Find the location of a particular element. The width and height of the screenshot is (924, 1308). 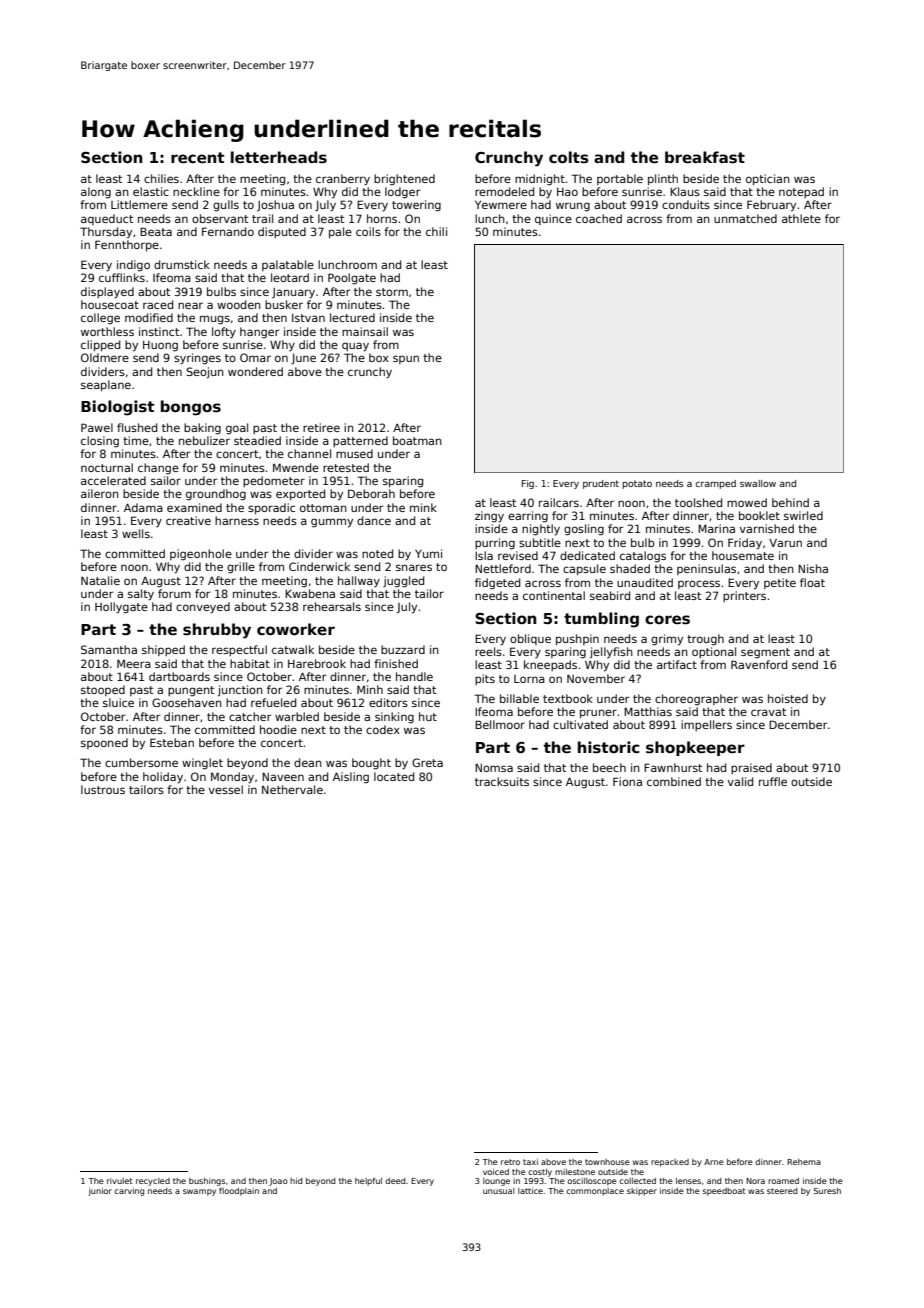

swallow is located at coordinates (758, 483).
